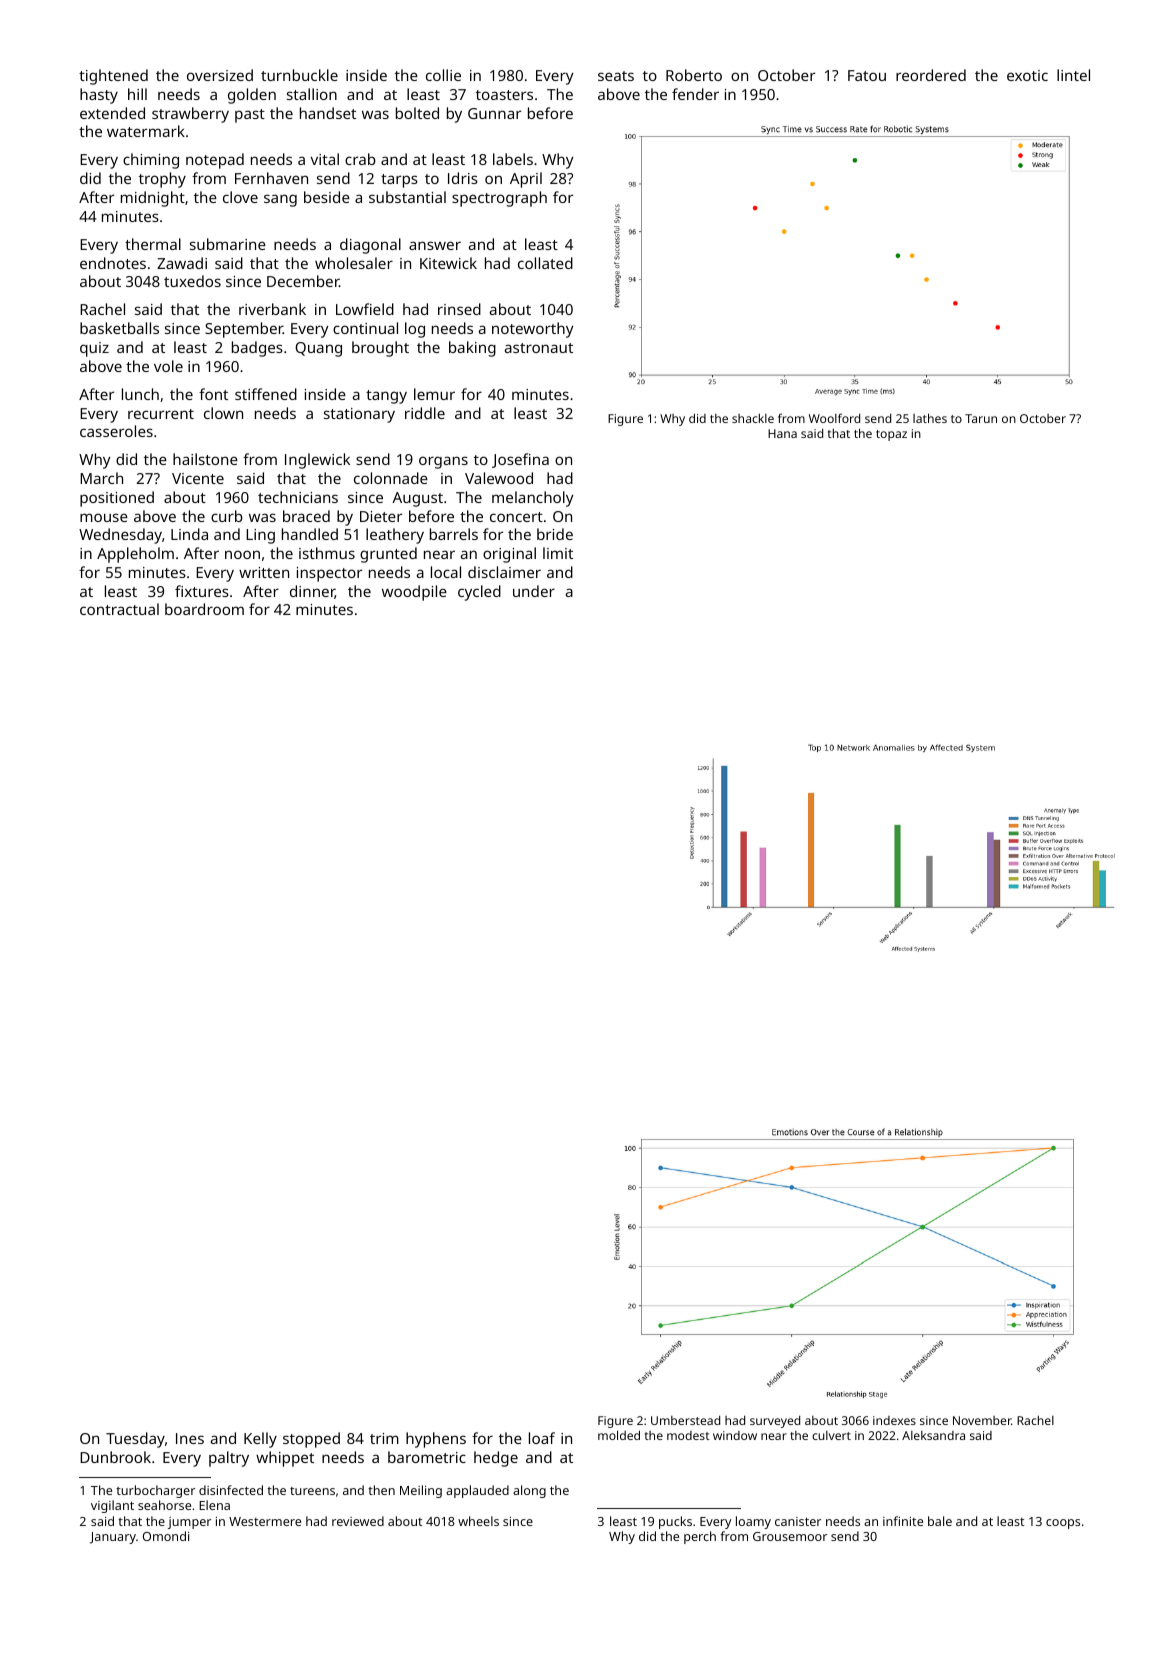 Image resolution: width=1171 pixels, height=1656 pixels. Describe the element at coordinates (189, 1523) in the image. I see `jumper` at that location.
